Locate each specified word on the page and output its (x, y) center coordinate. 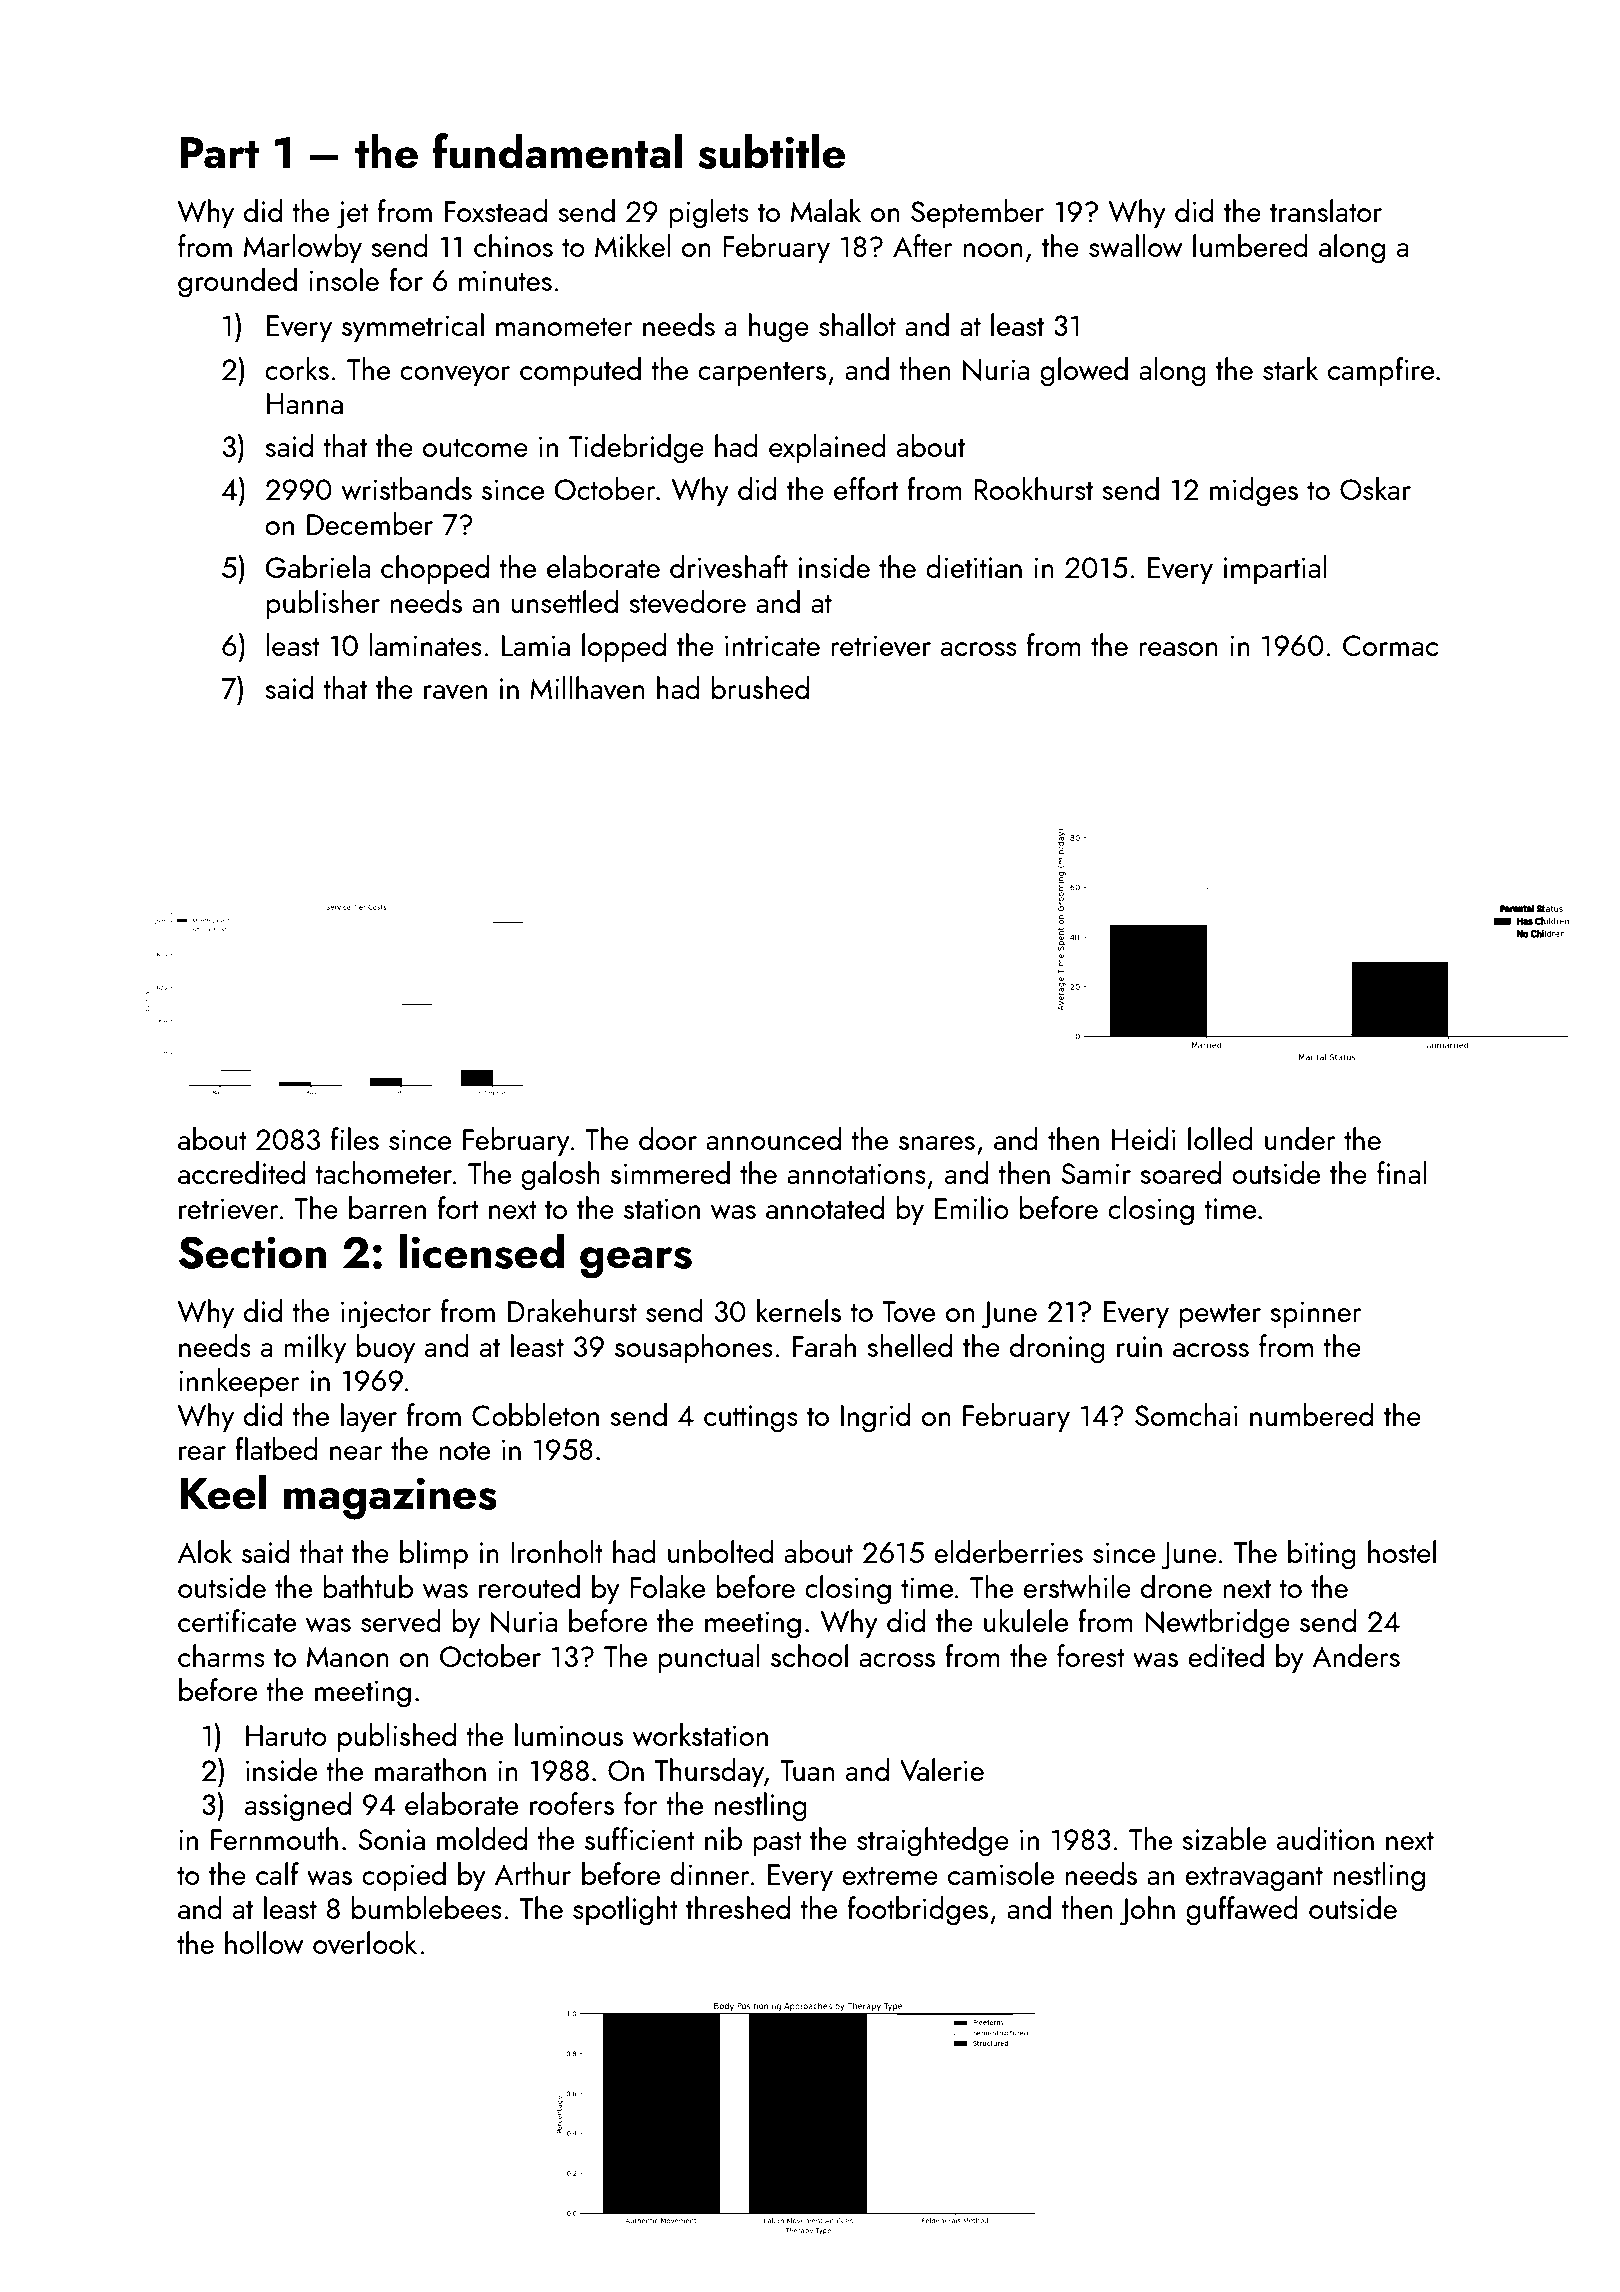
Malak (826, 210)
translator (1326, 210)
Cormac (1390, 645)
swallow (1135, 246)
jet (353, 215)
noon (993, 250)
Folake (667, 1586)
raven (455, 692)
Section (252, 1252)
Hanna (305, 403)
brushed (760, 687)
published (397, 1737)
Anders (1356, 1655)
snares (937, 1143)
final (1402, 1172)
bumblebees (427, 1907)
